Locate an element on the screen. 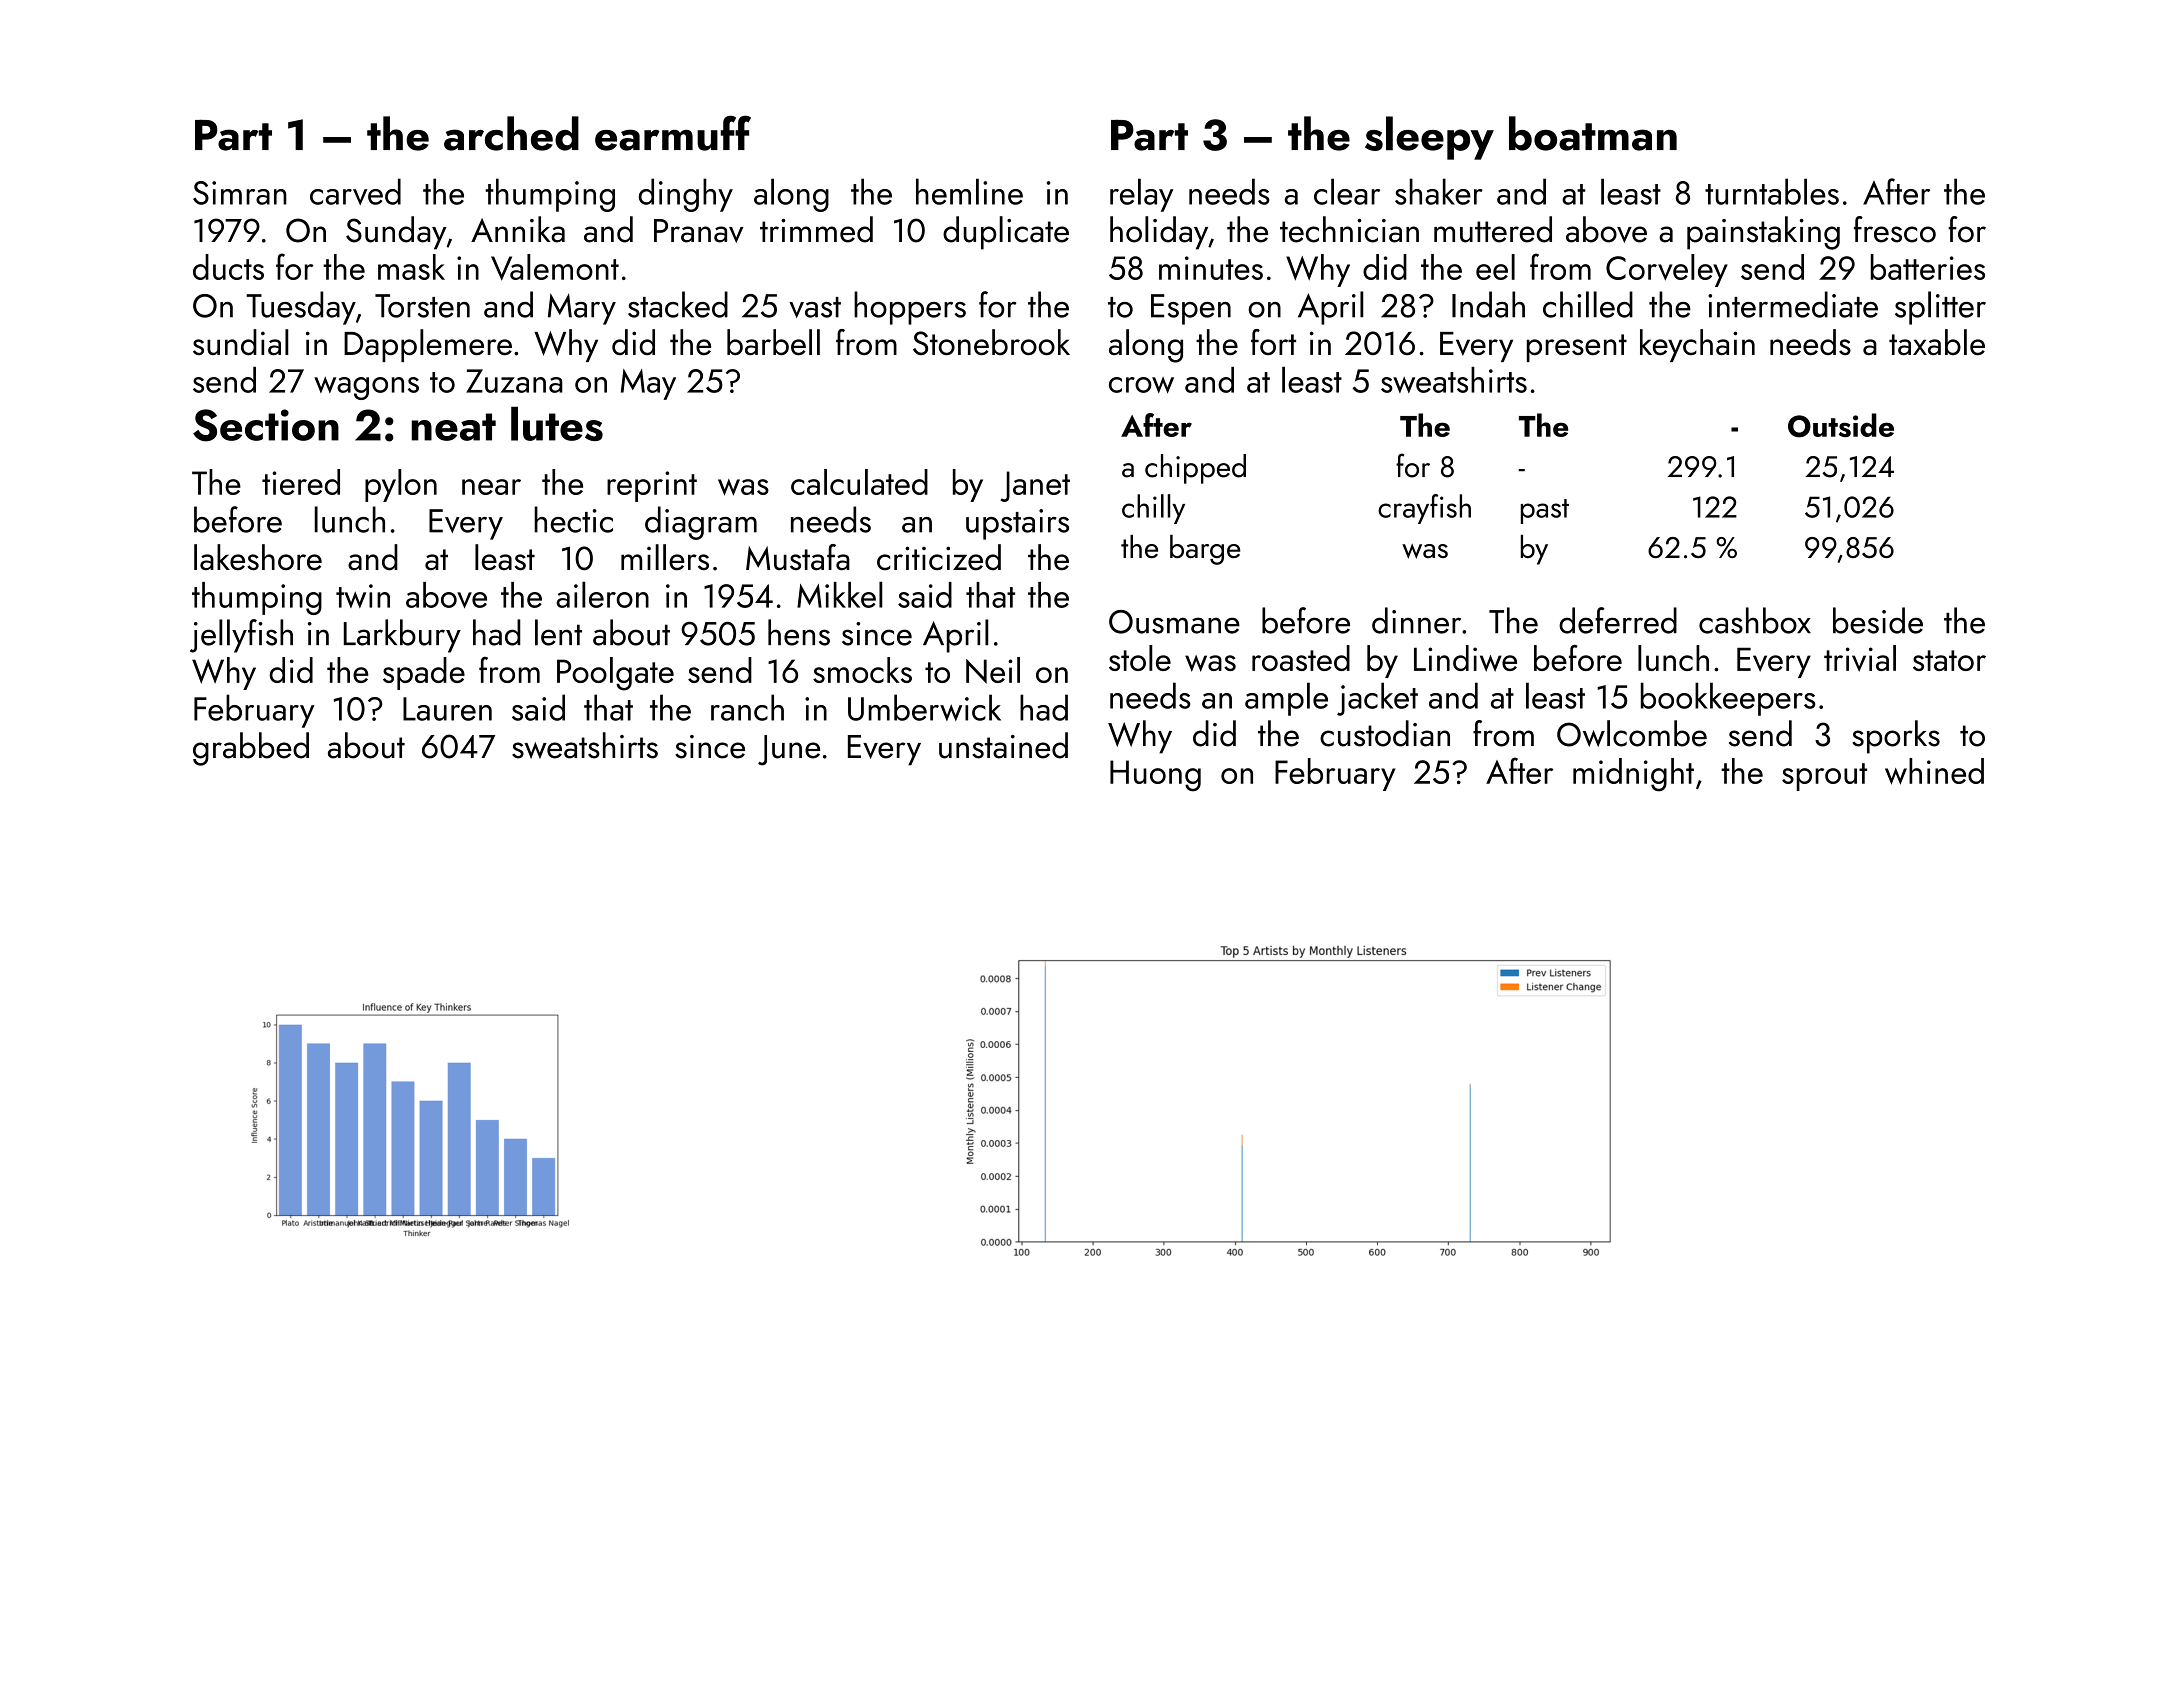  pylon is located at coordinates (401, 485).
